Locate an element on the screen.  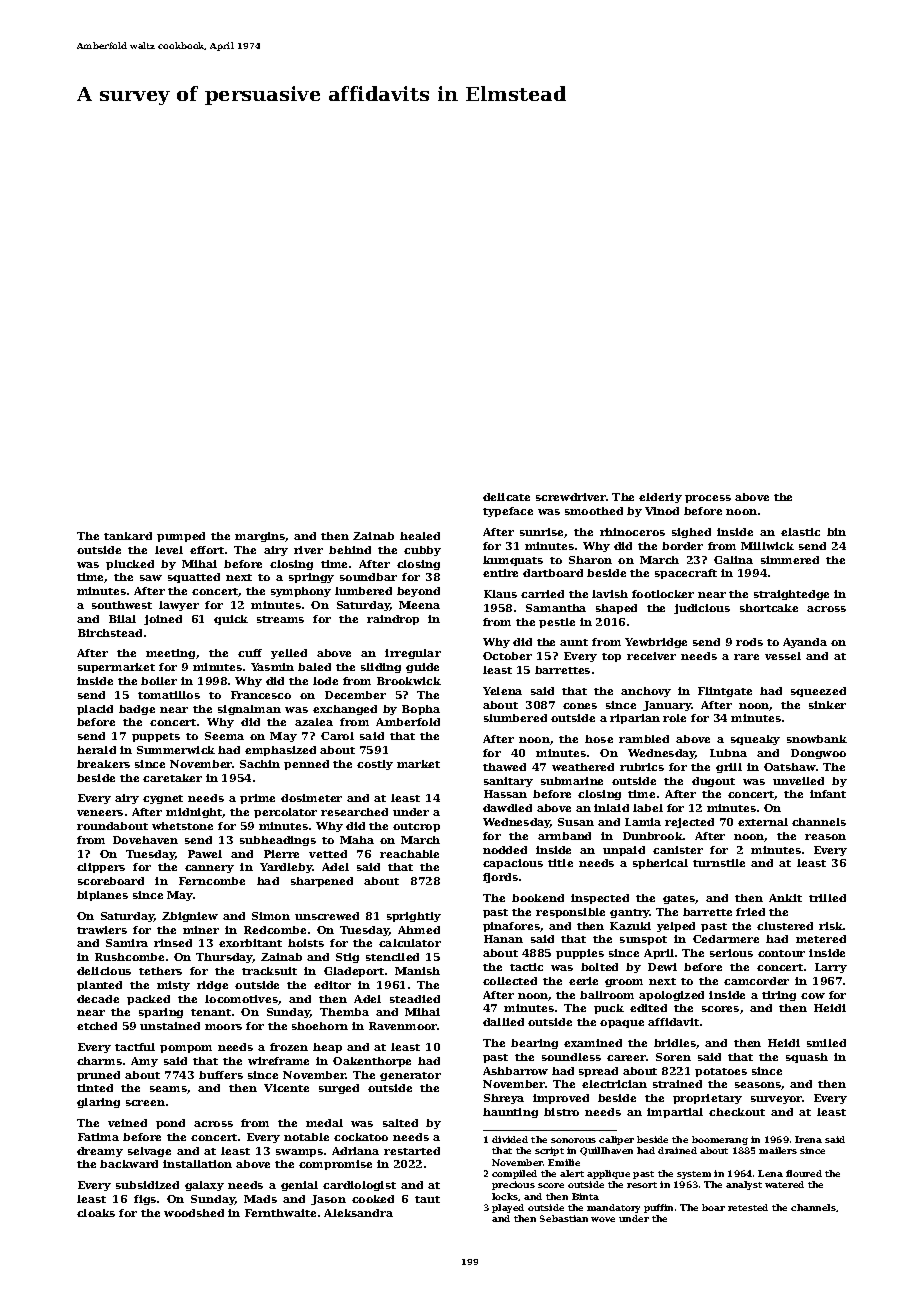
label is located at coordinates (648, 808).
